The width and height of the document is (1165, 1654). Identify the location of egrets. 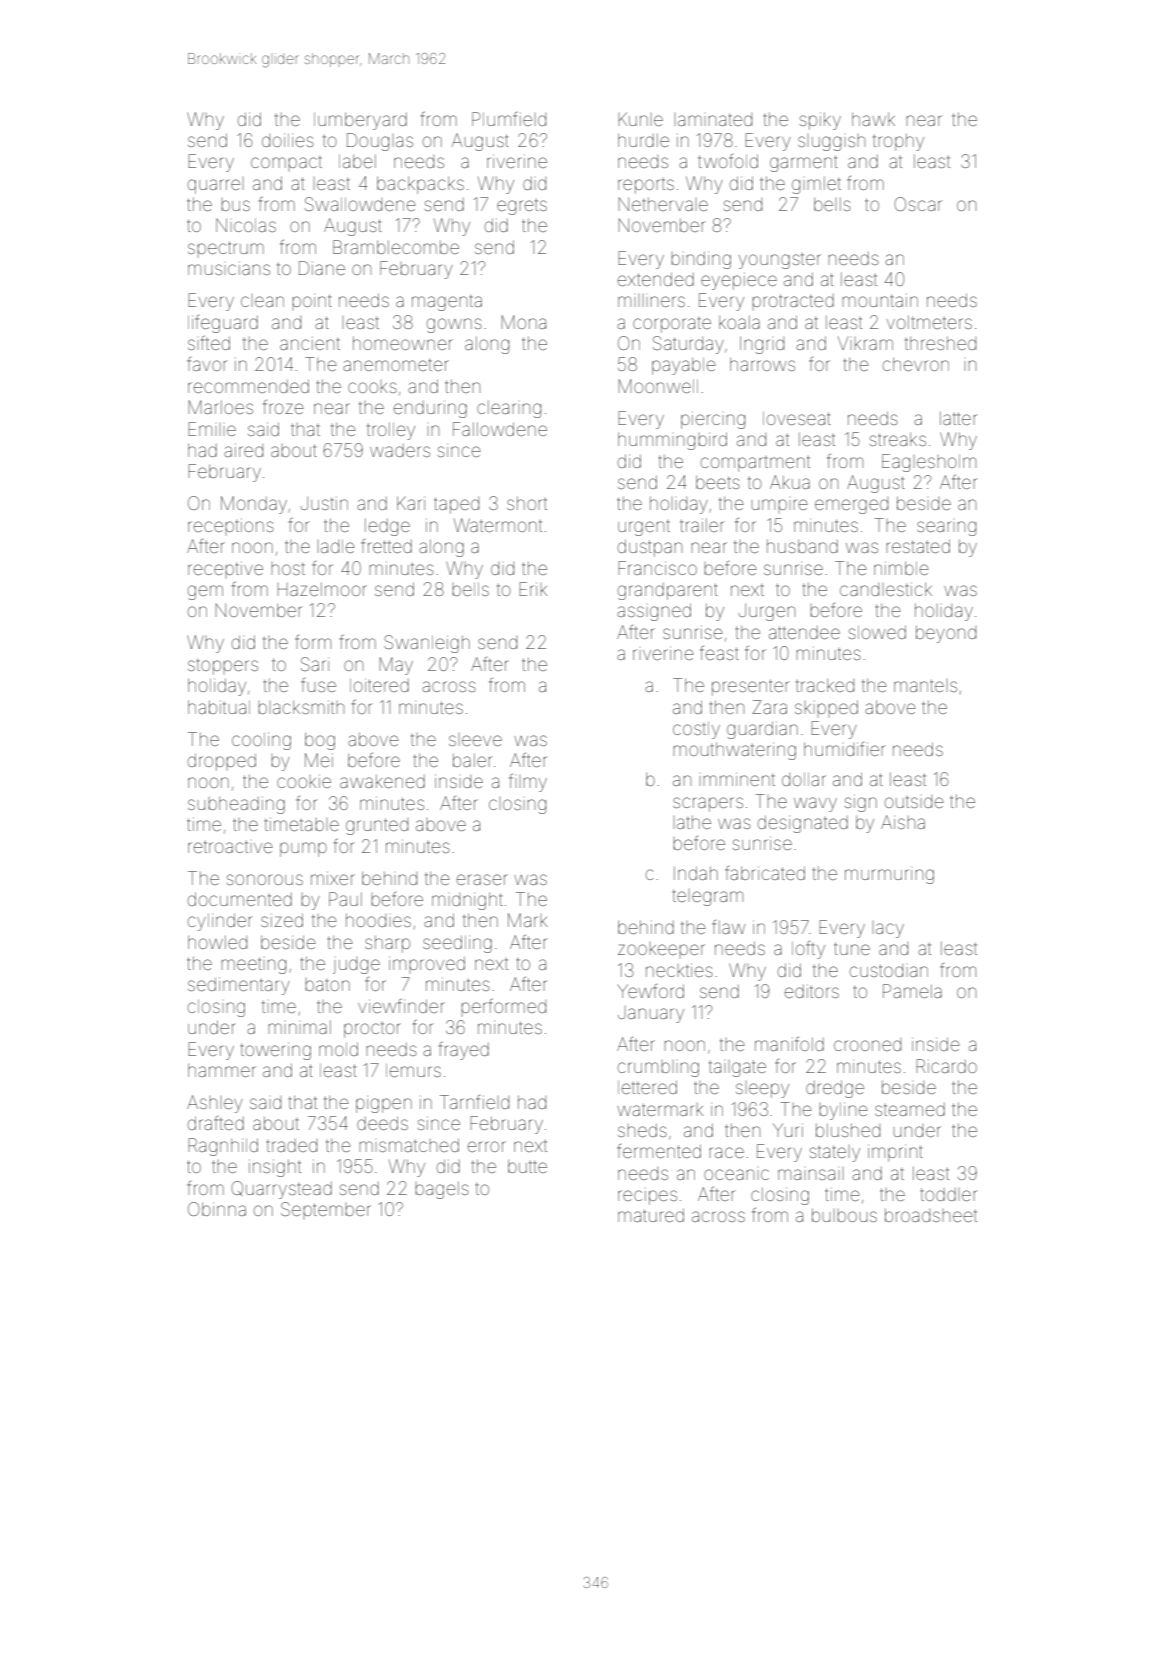
(522, 207).
